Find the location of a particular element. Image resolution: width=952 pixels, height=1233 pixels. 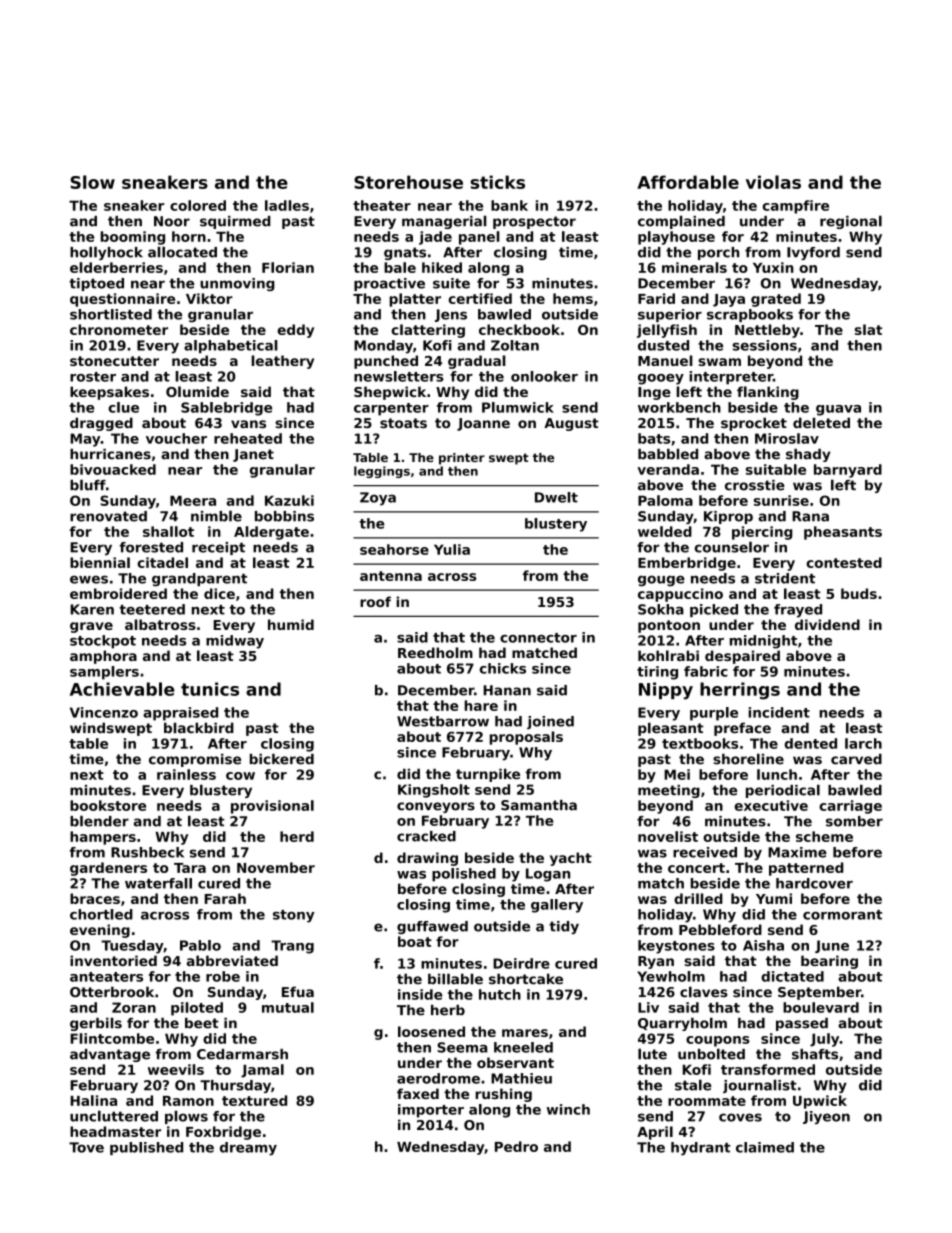

published is located at coordinates (146, 1148).
